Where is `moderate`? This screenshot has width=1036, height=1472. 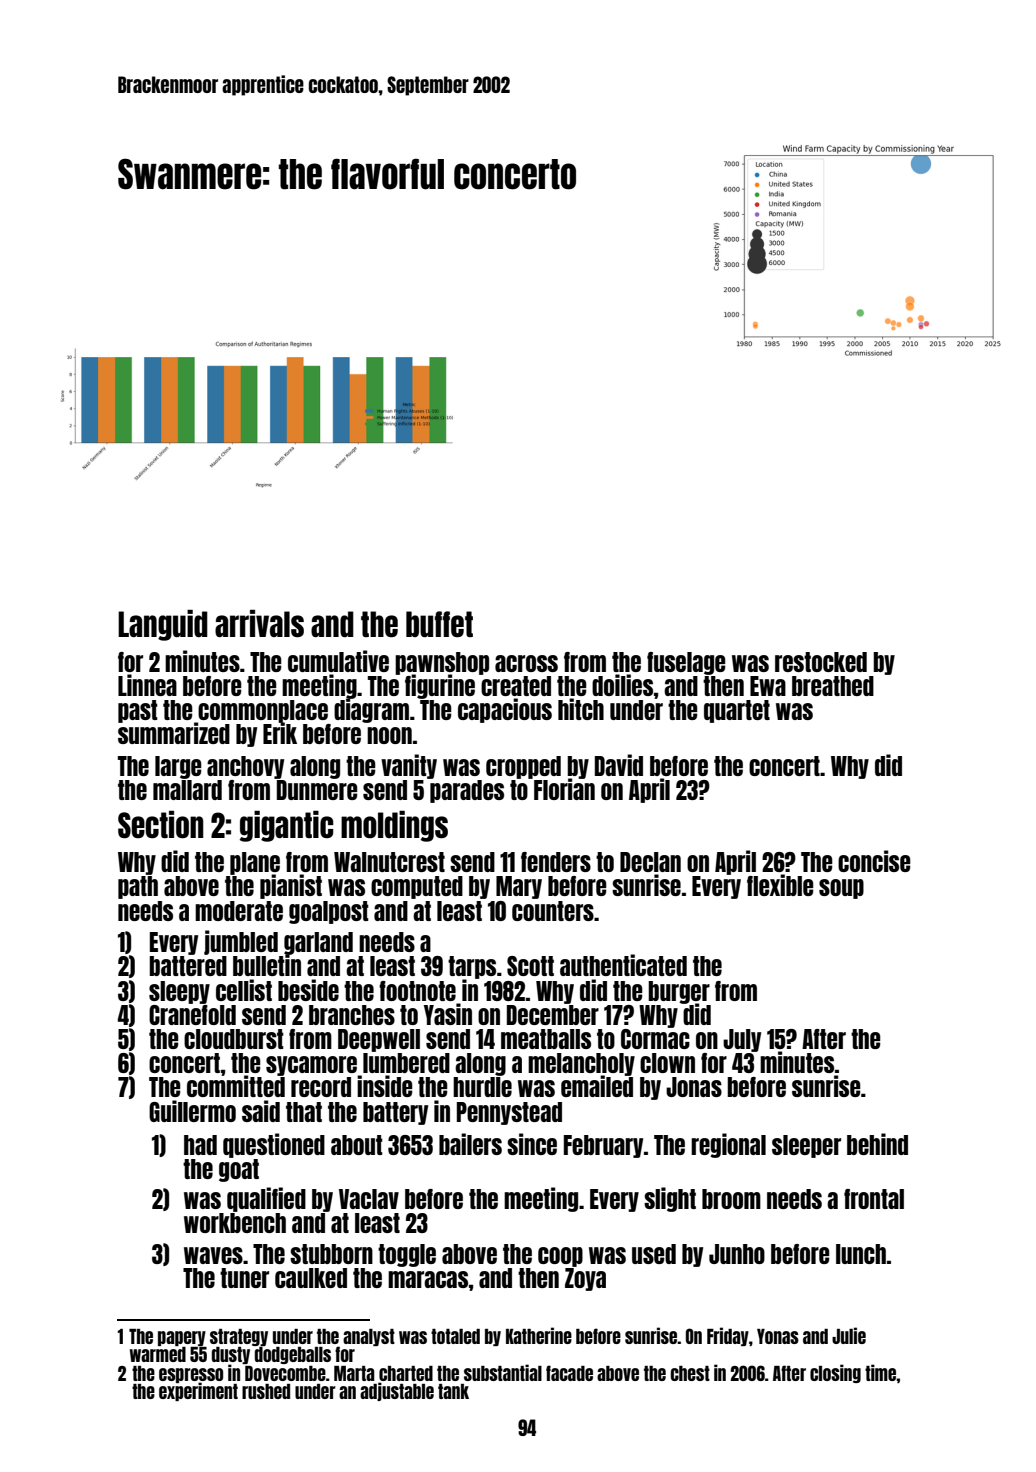
moderate is located at coordinates (239, 911).
